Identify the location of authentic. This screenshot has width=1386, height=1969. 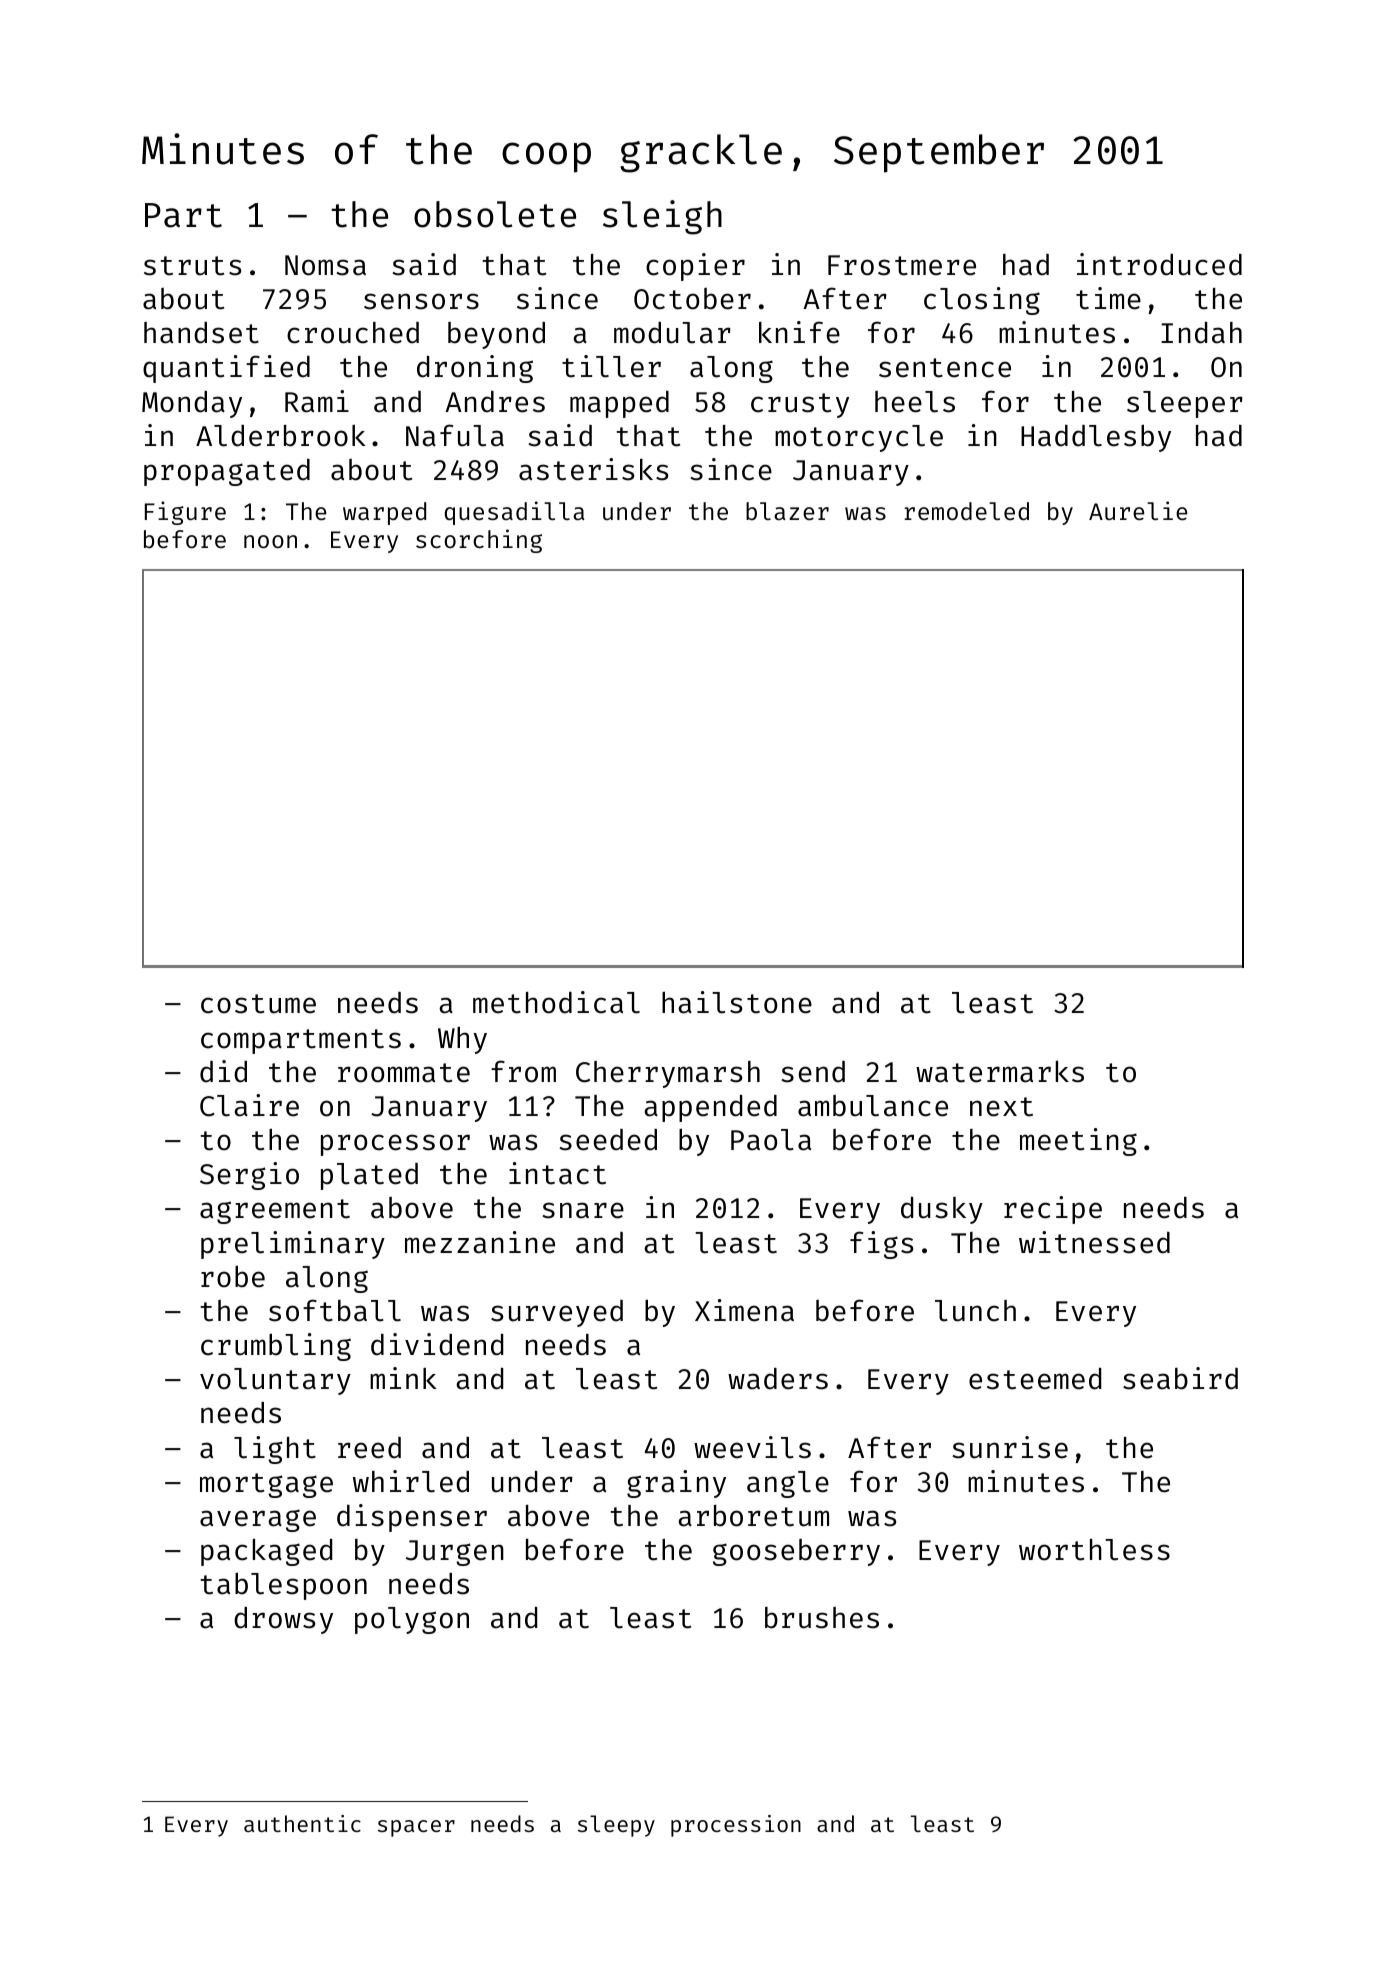
(302, 1823).
